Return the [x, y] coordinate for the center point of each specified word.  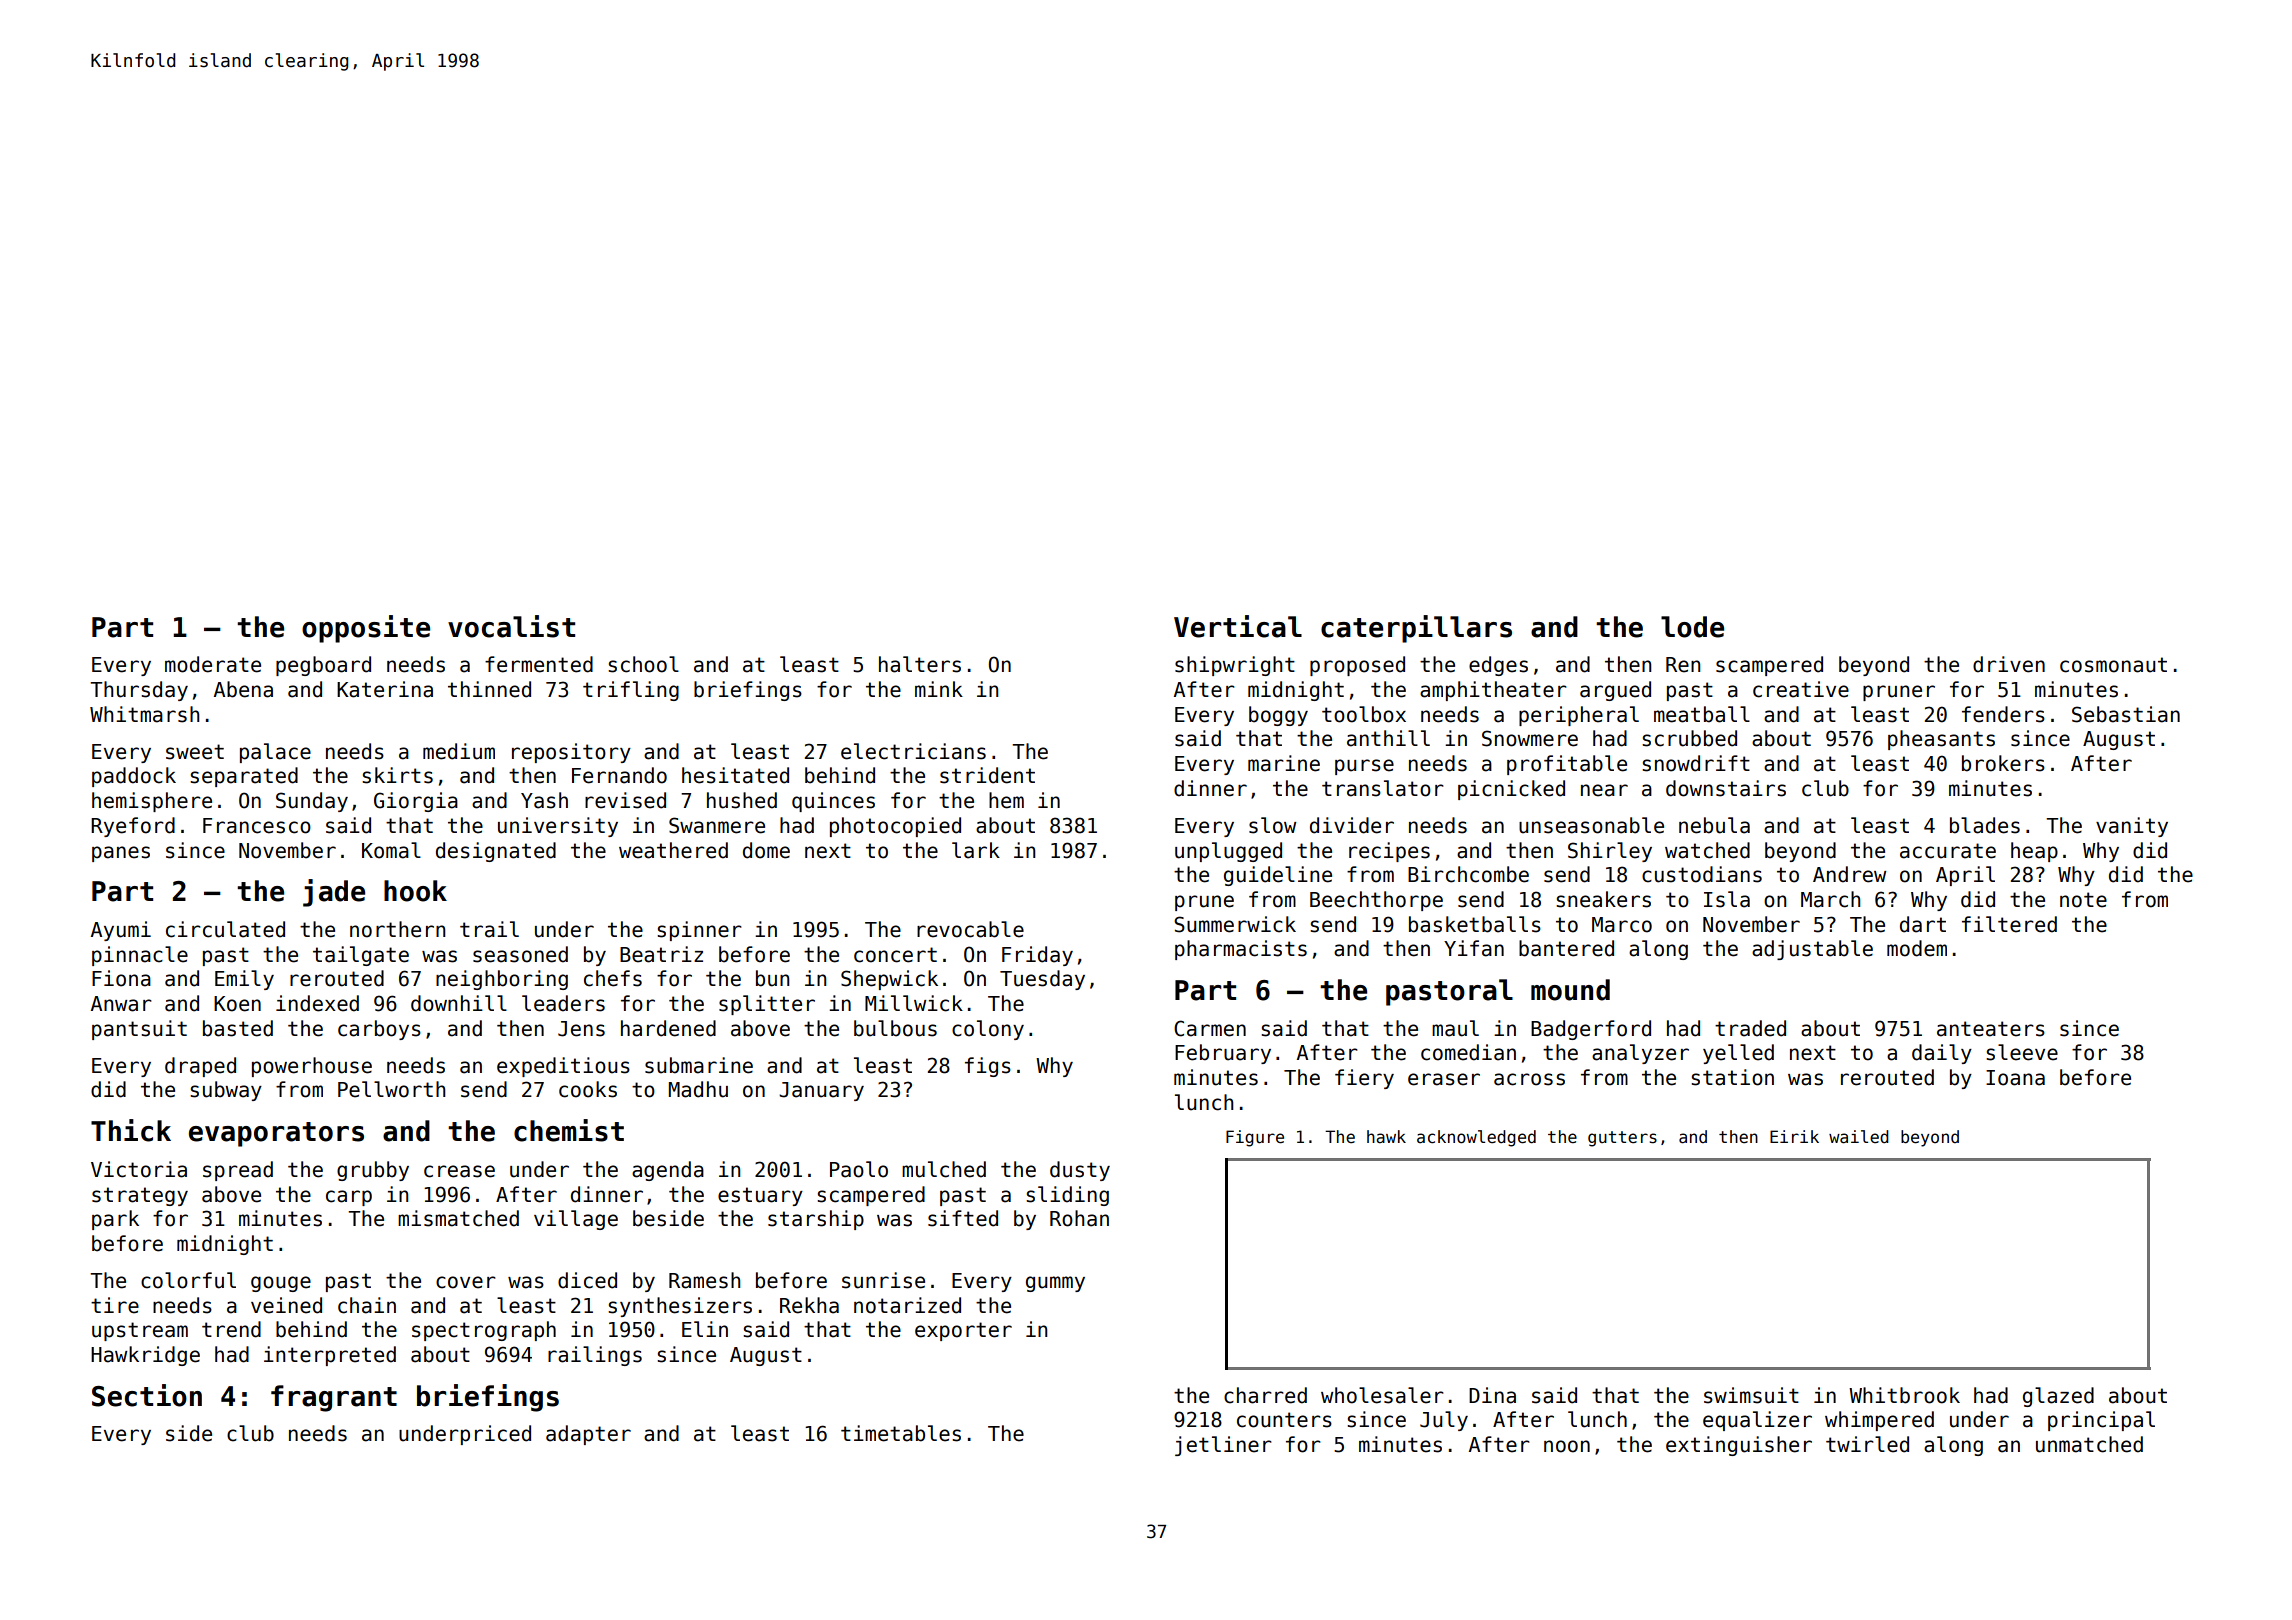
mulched [944, 1169]
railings [595, 1356]
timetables [901, 1433]
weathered [673, 850]
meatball [1702, 714]
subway [226, 1091]
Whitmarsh [144, 714]
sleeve [2022, 1052]
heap [2034, 852]
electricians [913, 751]
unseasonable [1591, 825]
